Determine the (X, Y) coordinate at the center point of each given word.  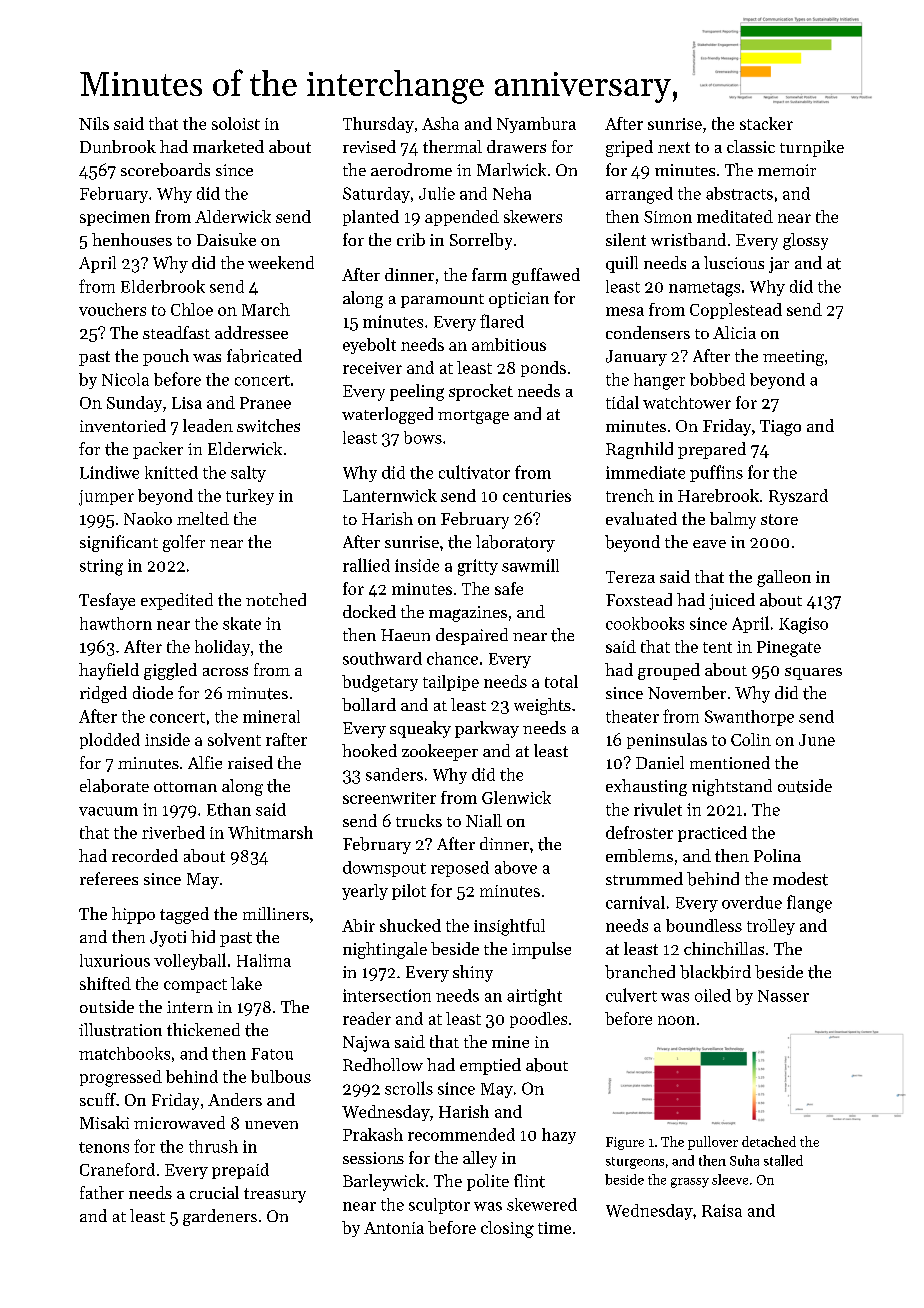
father (102, 1192)
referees (109, 878)
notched (276, 599)
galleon (784, 578)
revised (369, 146)
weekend (281, 262)
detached (769, 1141)
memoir (787, 170)
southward (382, 658)
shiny (473, 973)
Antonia (394, 1228)
